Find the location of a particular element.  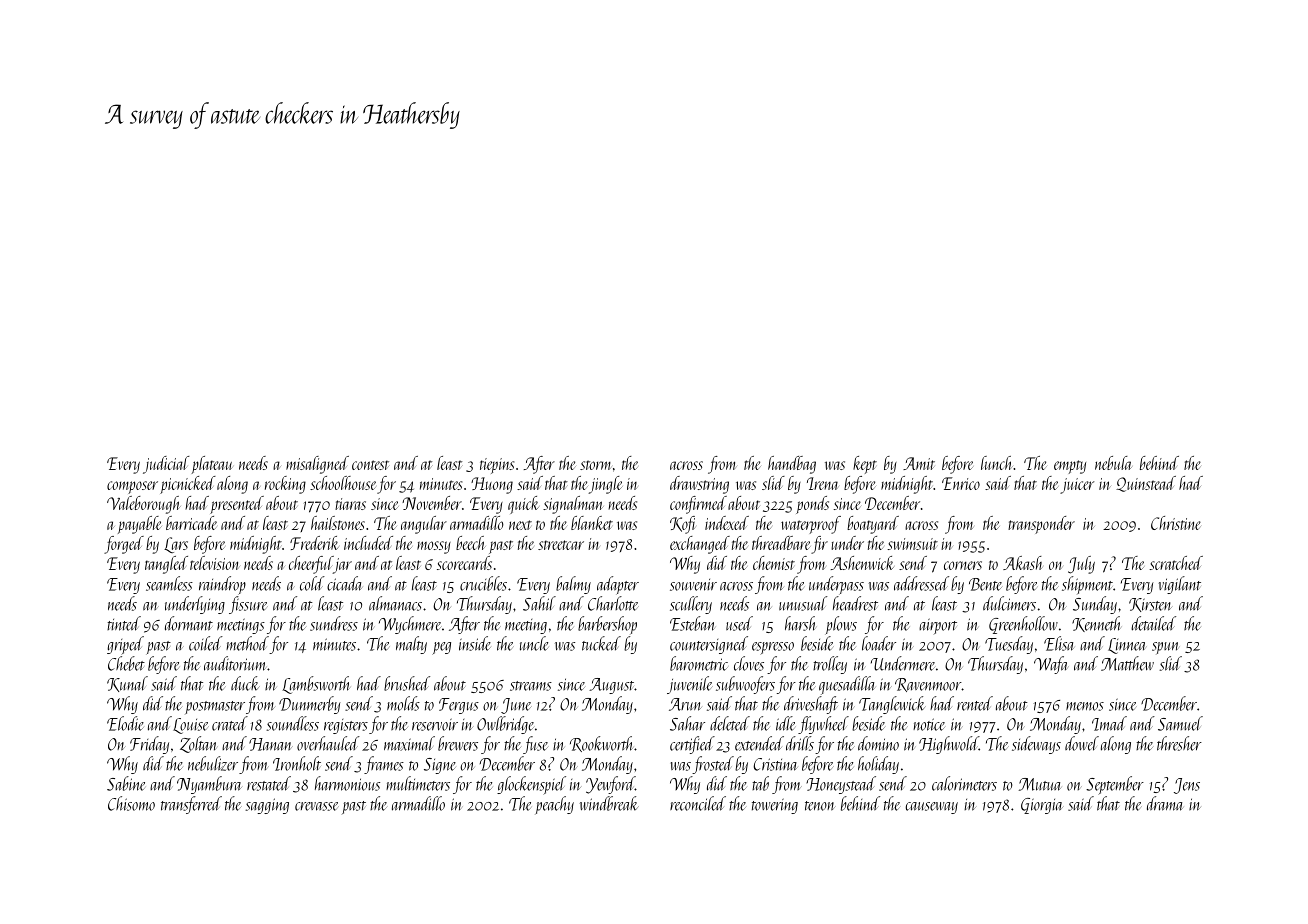

Rookworth is located at coordinates (601, 744).
